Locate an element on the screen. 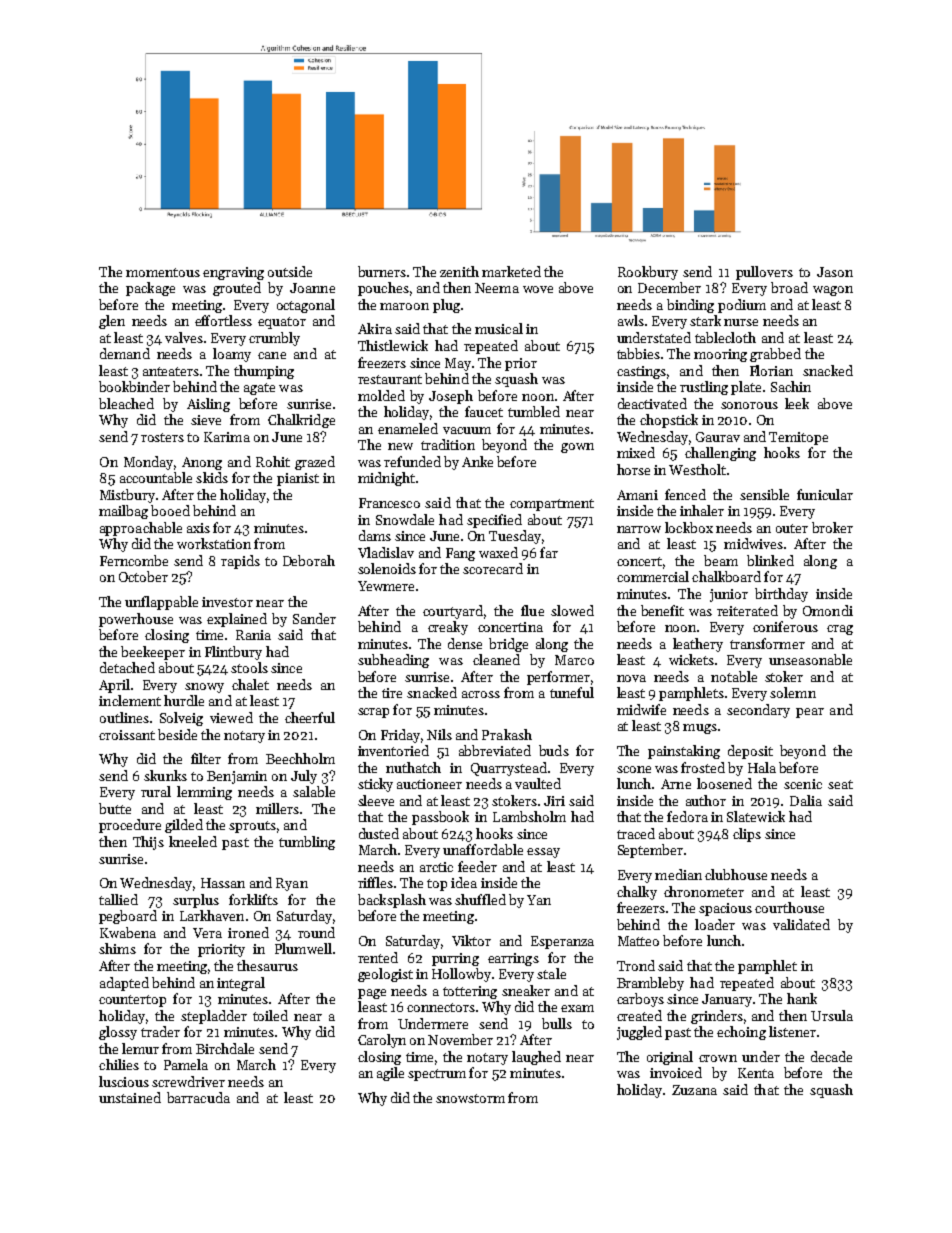 This screenshot has width=952, height=1233. nova is located at coordinates (631, 678).
